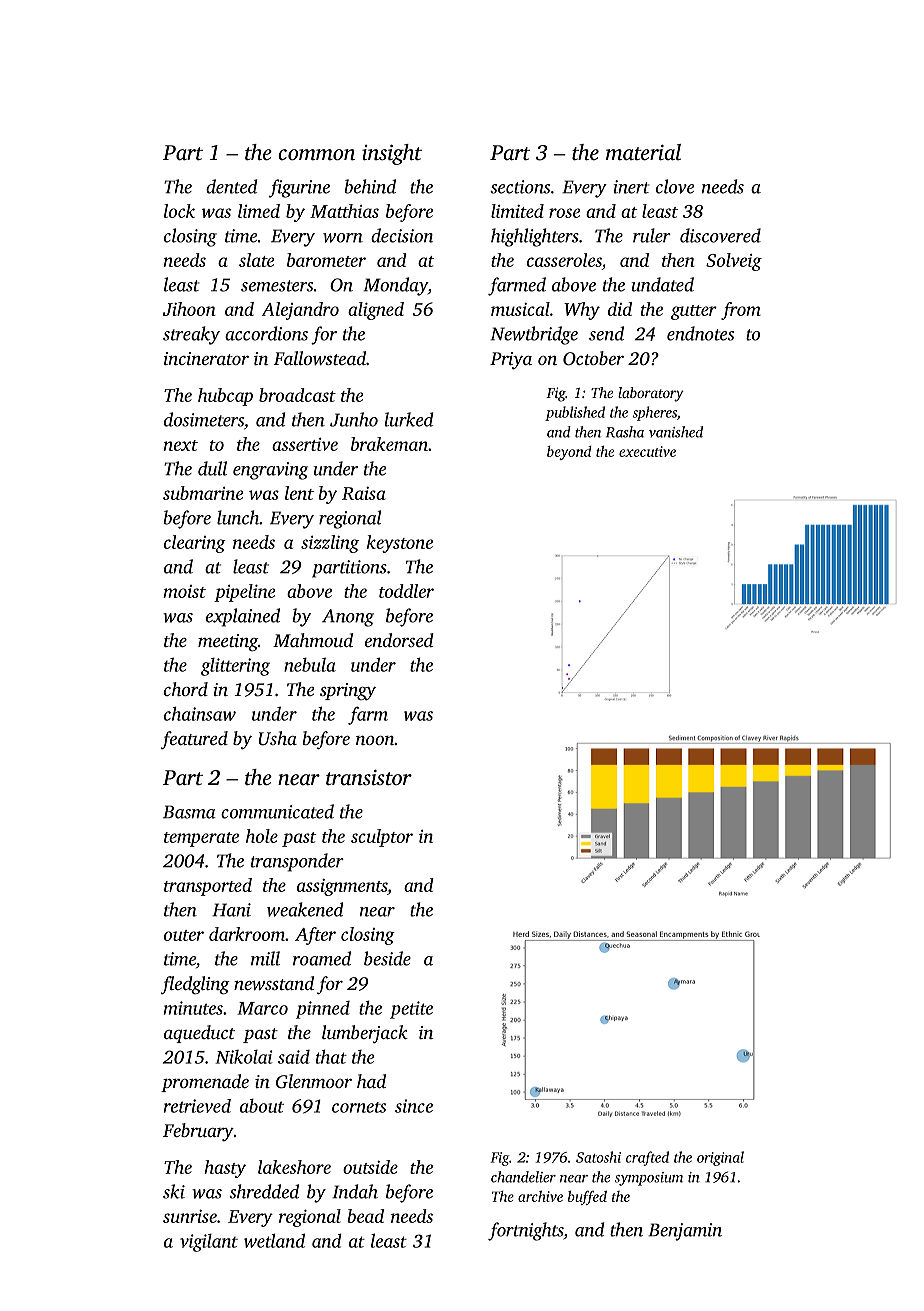  What do you see at coordinates (209, 1243) in the image?
I see `vigilant` at bounding box center [209, 1243].
